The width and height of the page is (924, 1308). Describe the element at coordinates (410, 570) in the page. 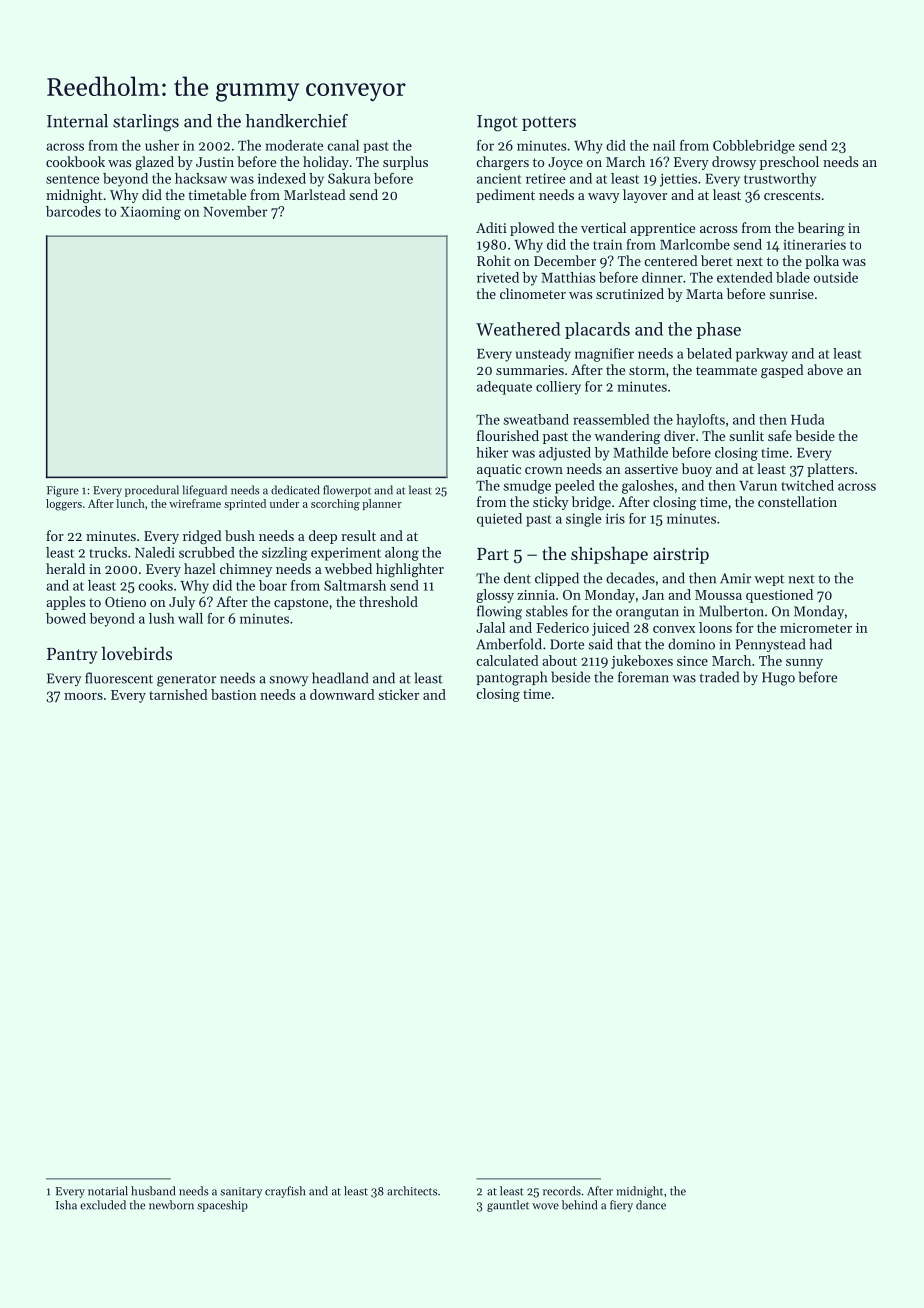

I see `highlighter` at that location.
